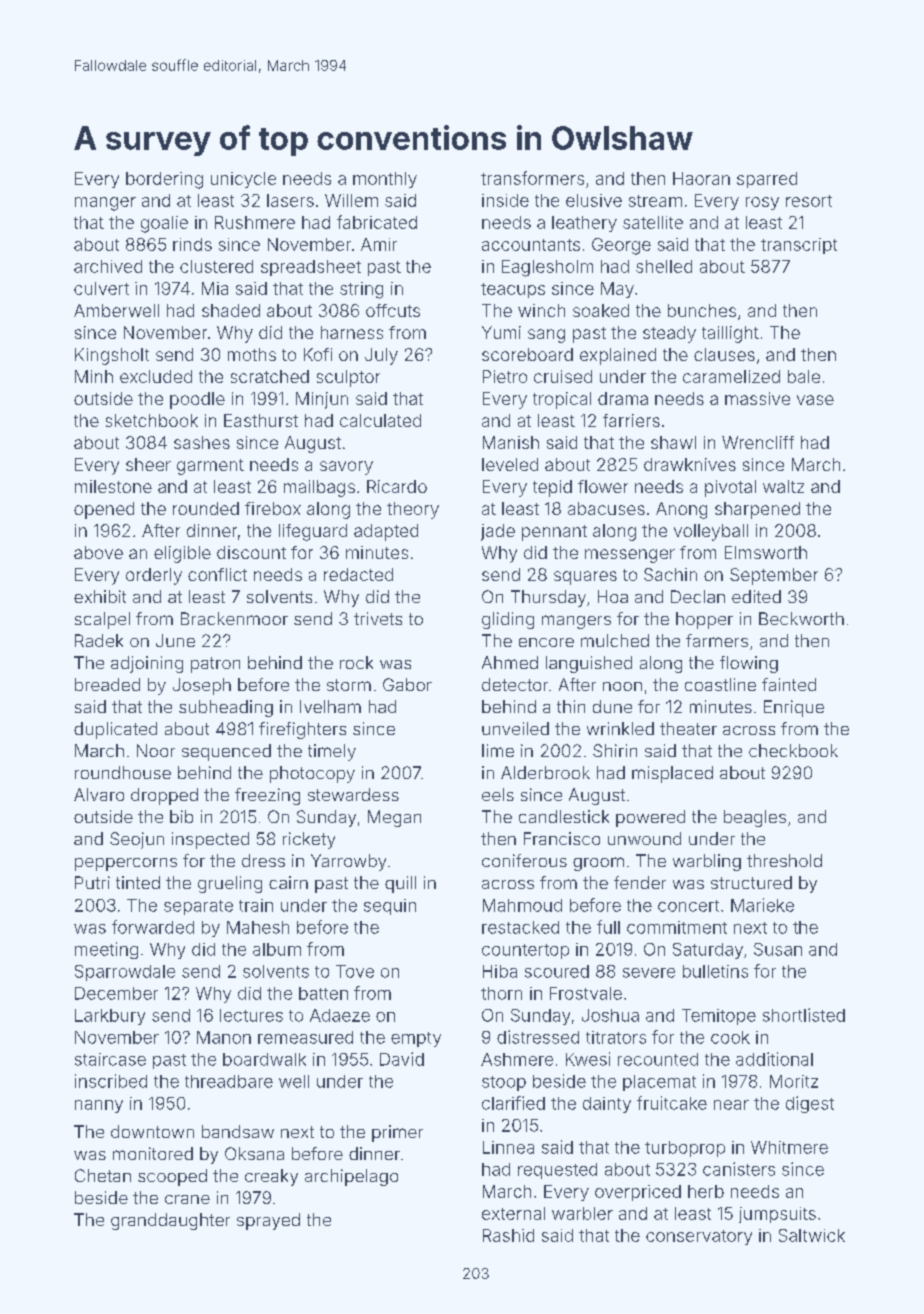  What do you see at coordinates (123, 772) in the screenshot?
I see `roundhouse` at bounding box center [123, 772].
